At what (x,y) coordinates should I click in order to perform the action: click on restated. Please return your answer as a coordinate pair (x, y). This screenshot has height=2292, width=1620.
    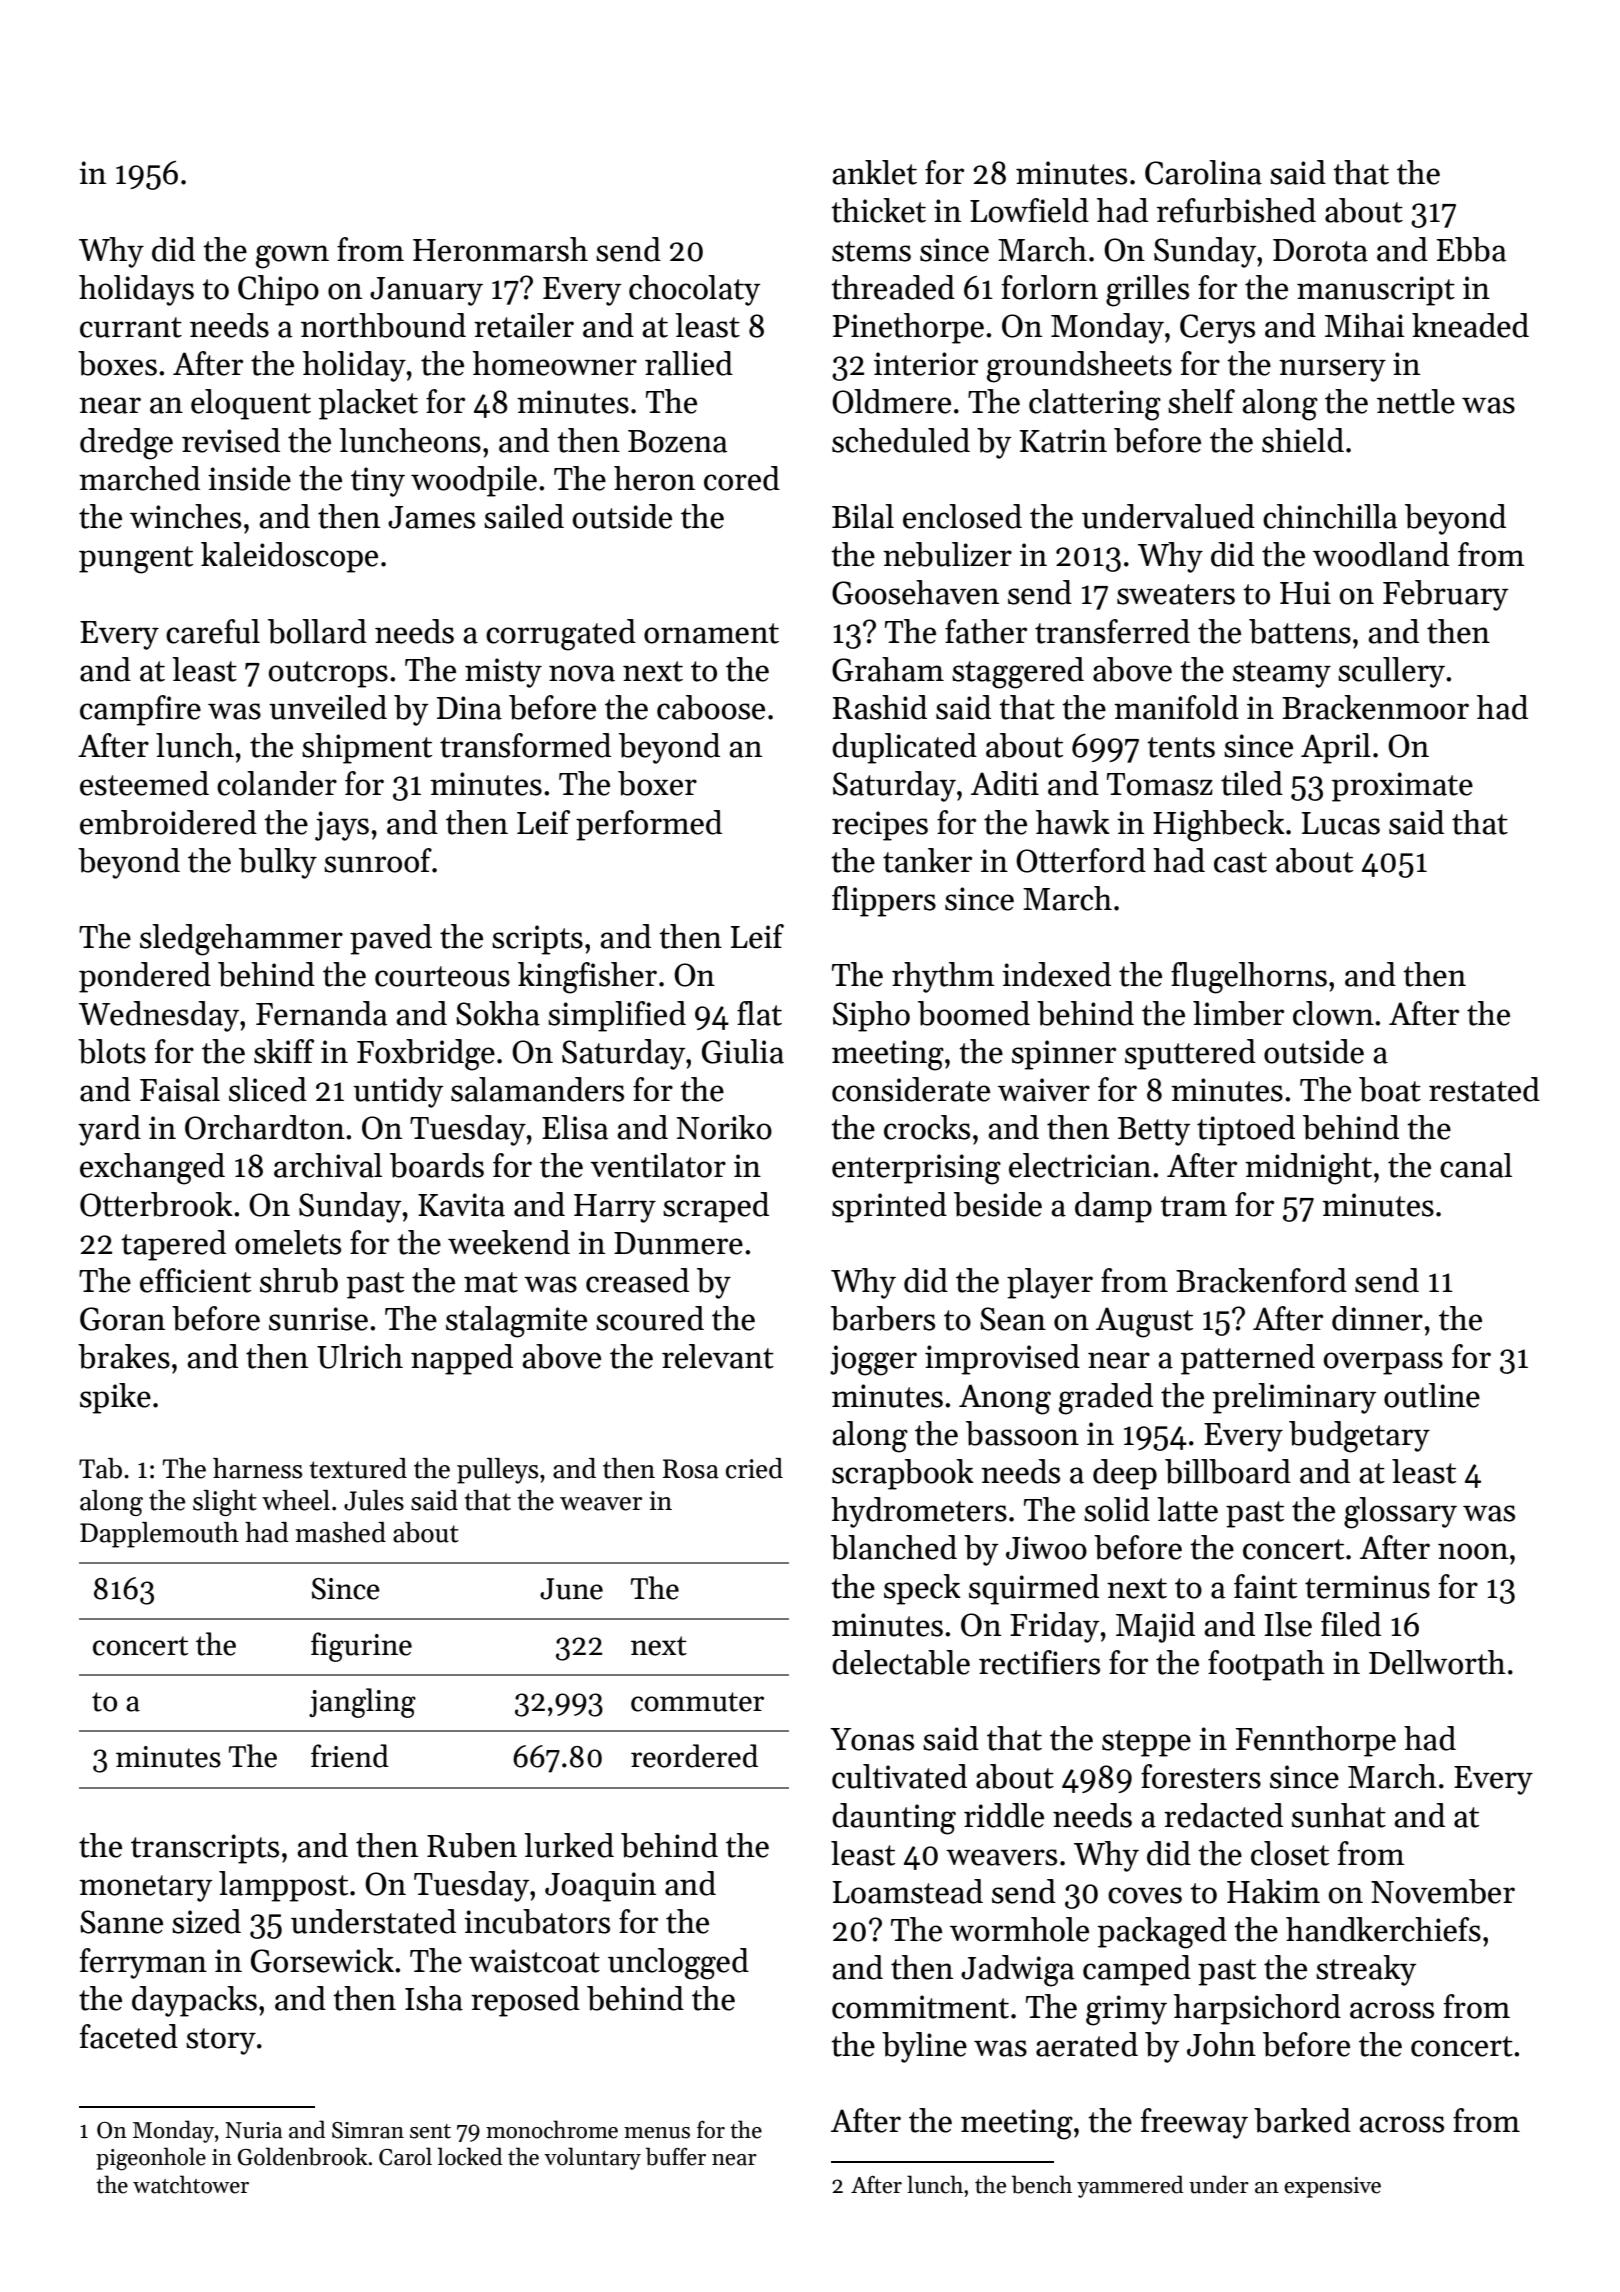
    Looking at the image, I should click on (1484, 1089).
